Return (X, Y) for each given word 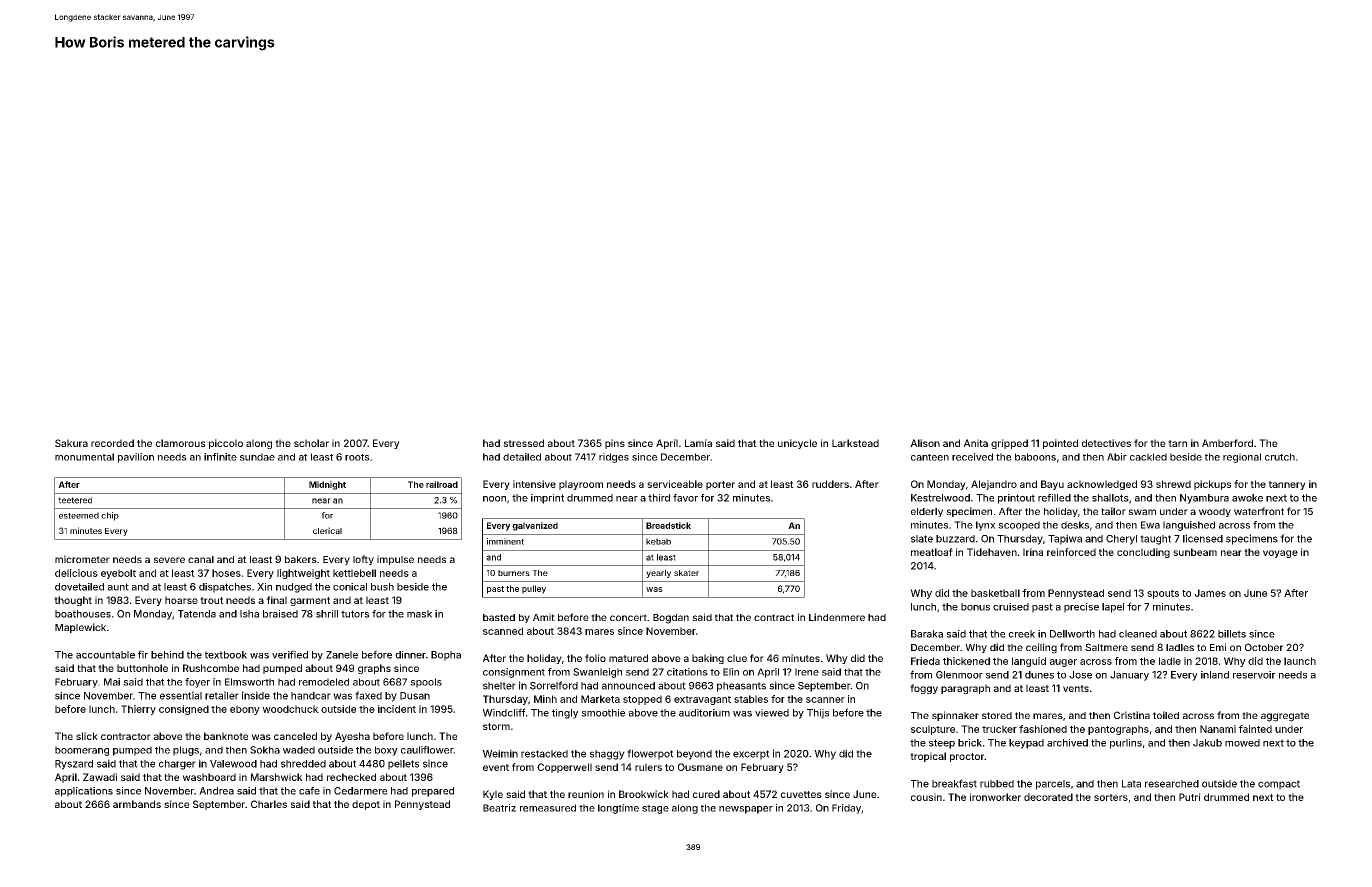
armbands (137, 804)
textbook (226, 655)
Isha (249, 614)
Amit (544, 617)
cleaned (1138, 634)
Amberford (1227, 443)
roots (357, 457)
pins (615, 444)
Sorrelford (554, 685)
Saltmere (1106, 647)
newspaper (746, 810)
